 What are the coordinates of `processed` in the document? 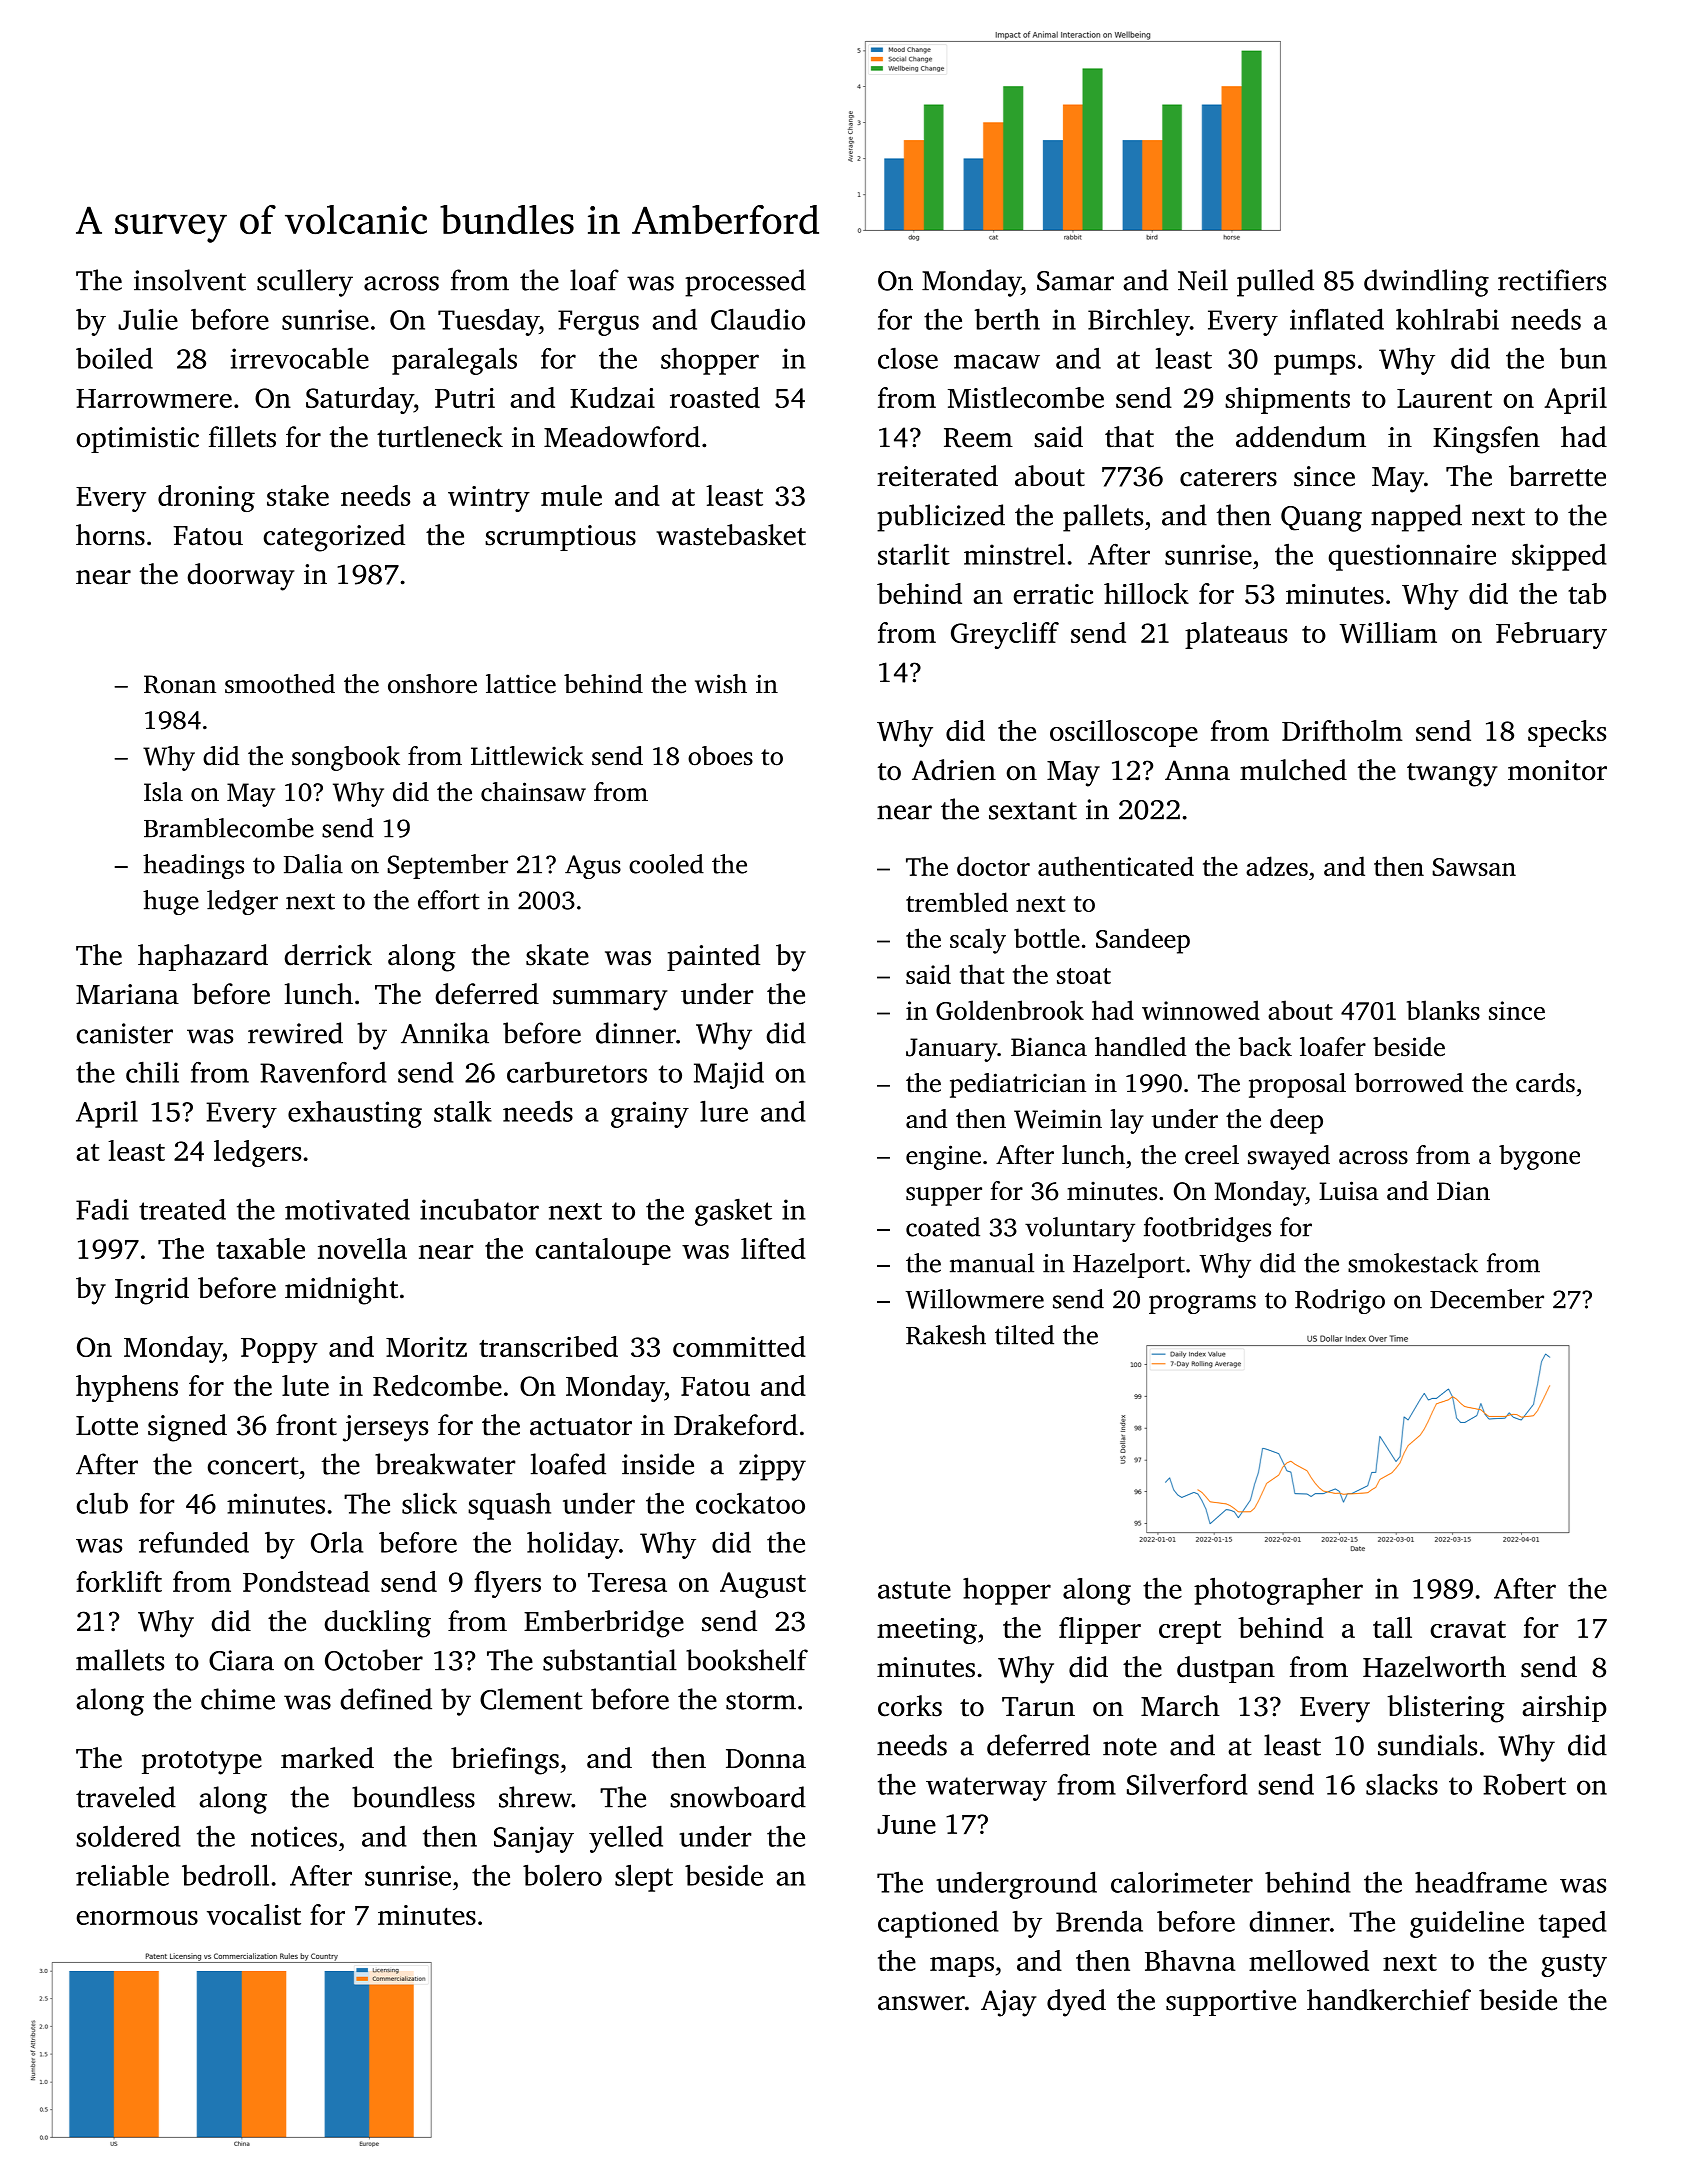 It's located at (745, 283).
